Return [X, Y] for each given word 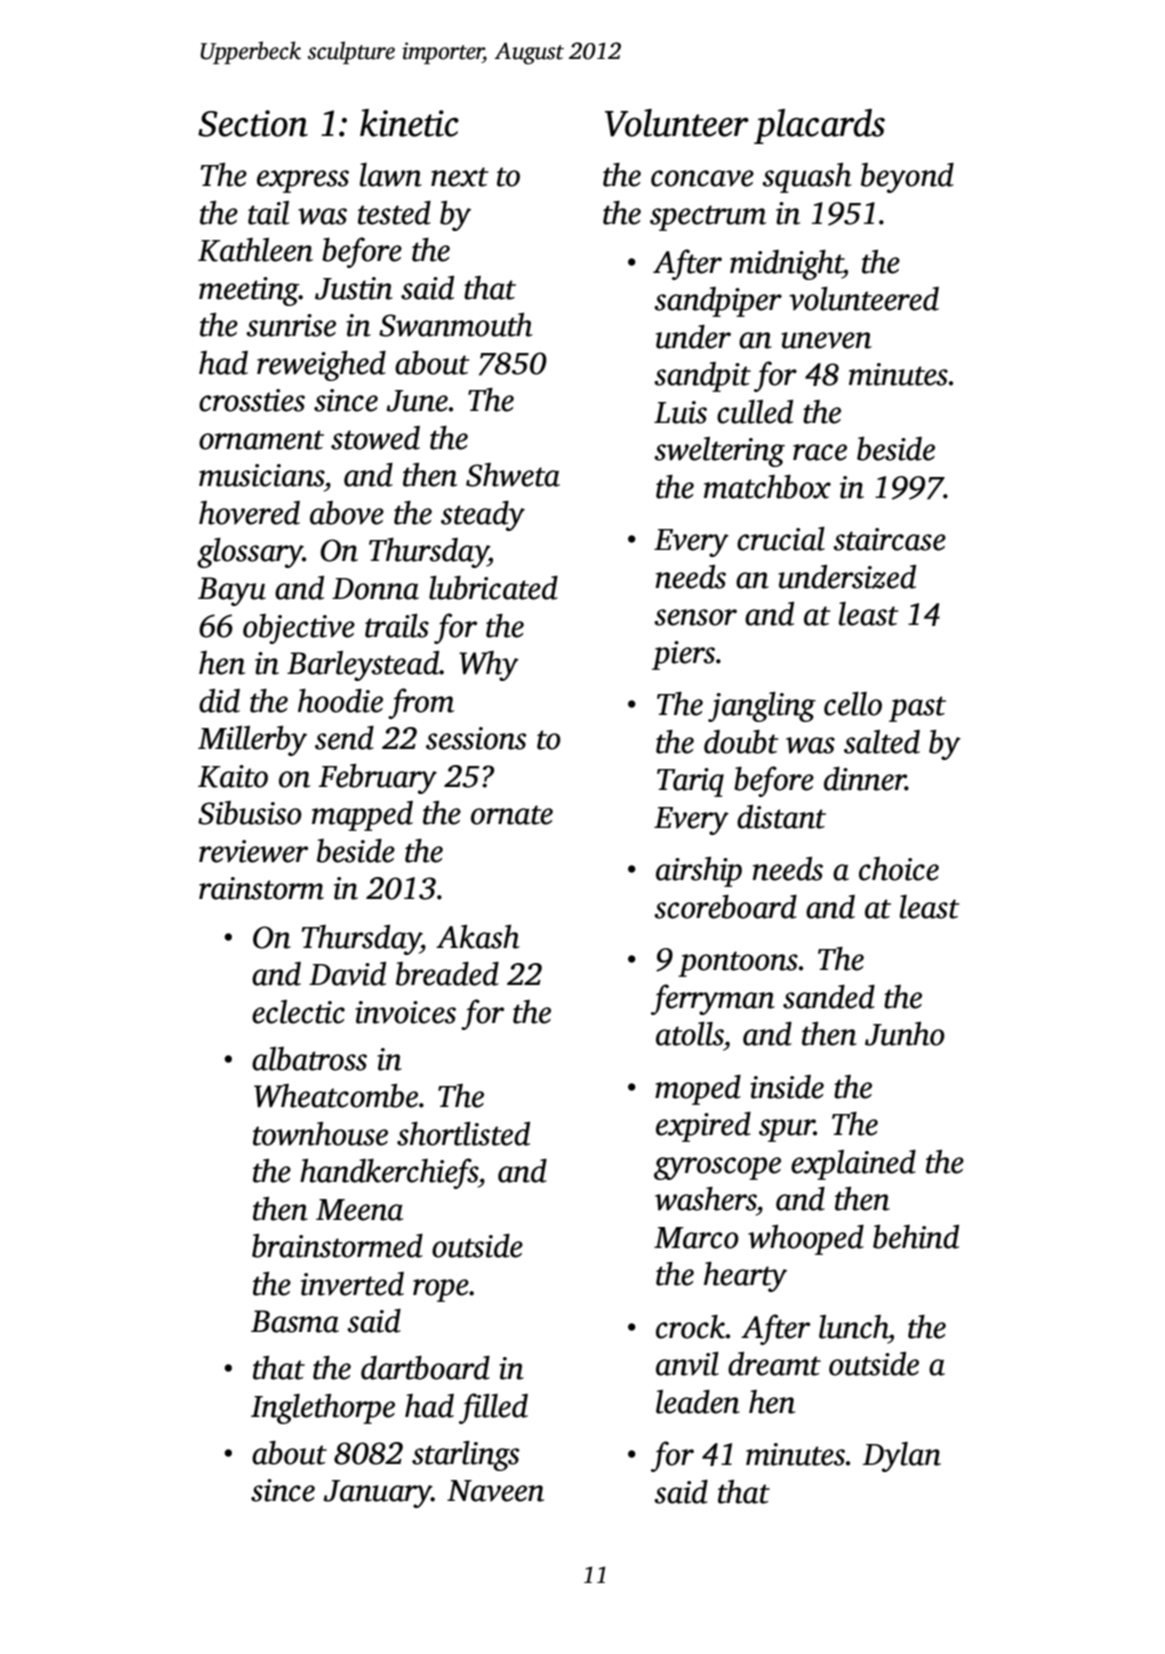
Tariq [690, 782]
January [377, 1494]
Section [253, 123]
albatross [309, 1059]
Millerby [252, 741]
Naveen [495, 1491]
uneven [826, 340]
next [460, 177]
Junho [905, 1034]
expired [703, 1127]
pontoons [738, 964]
